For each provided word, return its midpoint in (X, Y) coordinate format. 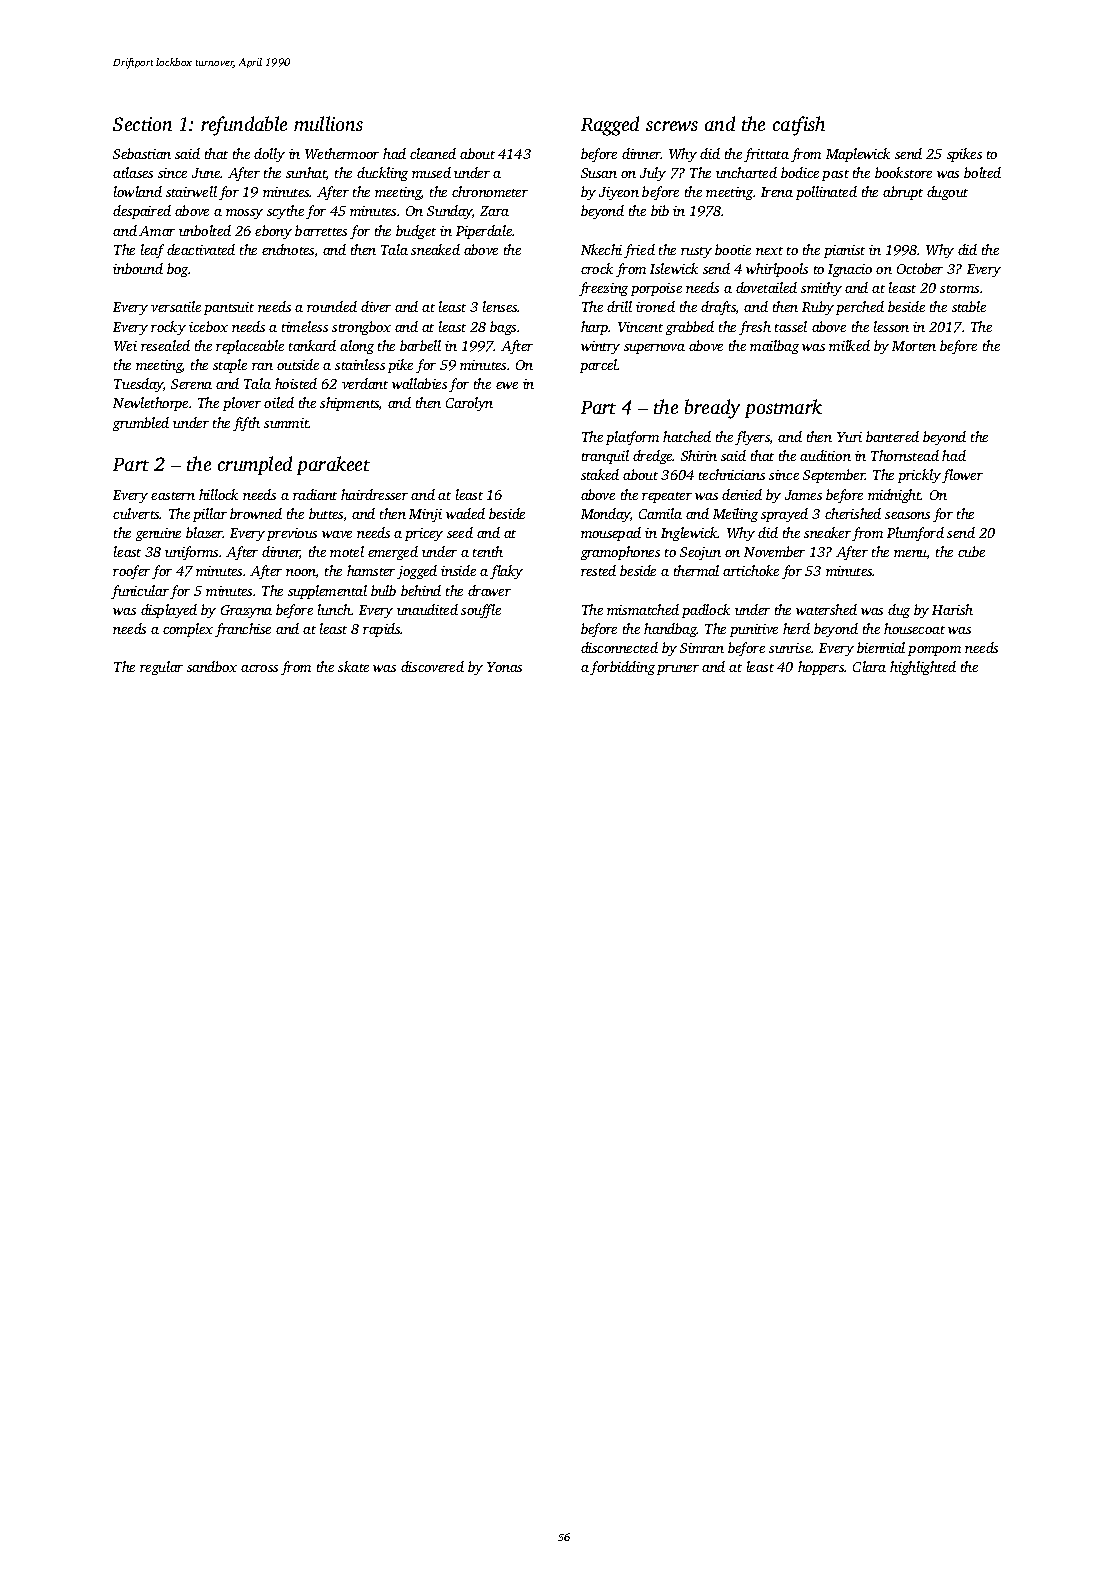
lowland (138, 191)
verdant (365, 383)
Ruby (818, 308)
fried (639, 251)
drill (619, 306)
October (920, 268)
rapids (382, 630)
